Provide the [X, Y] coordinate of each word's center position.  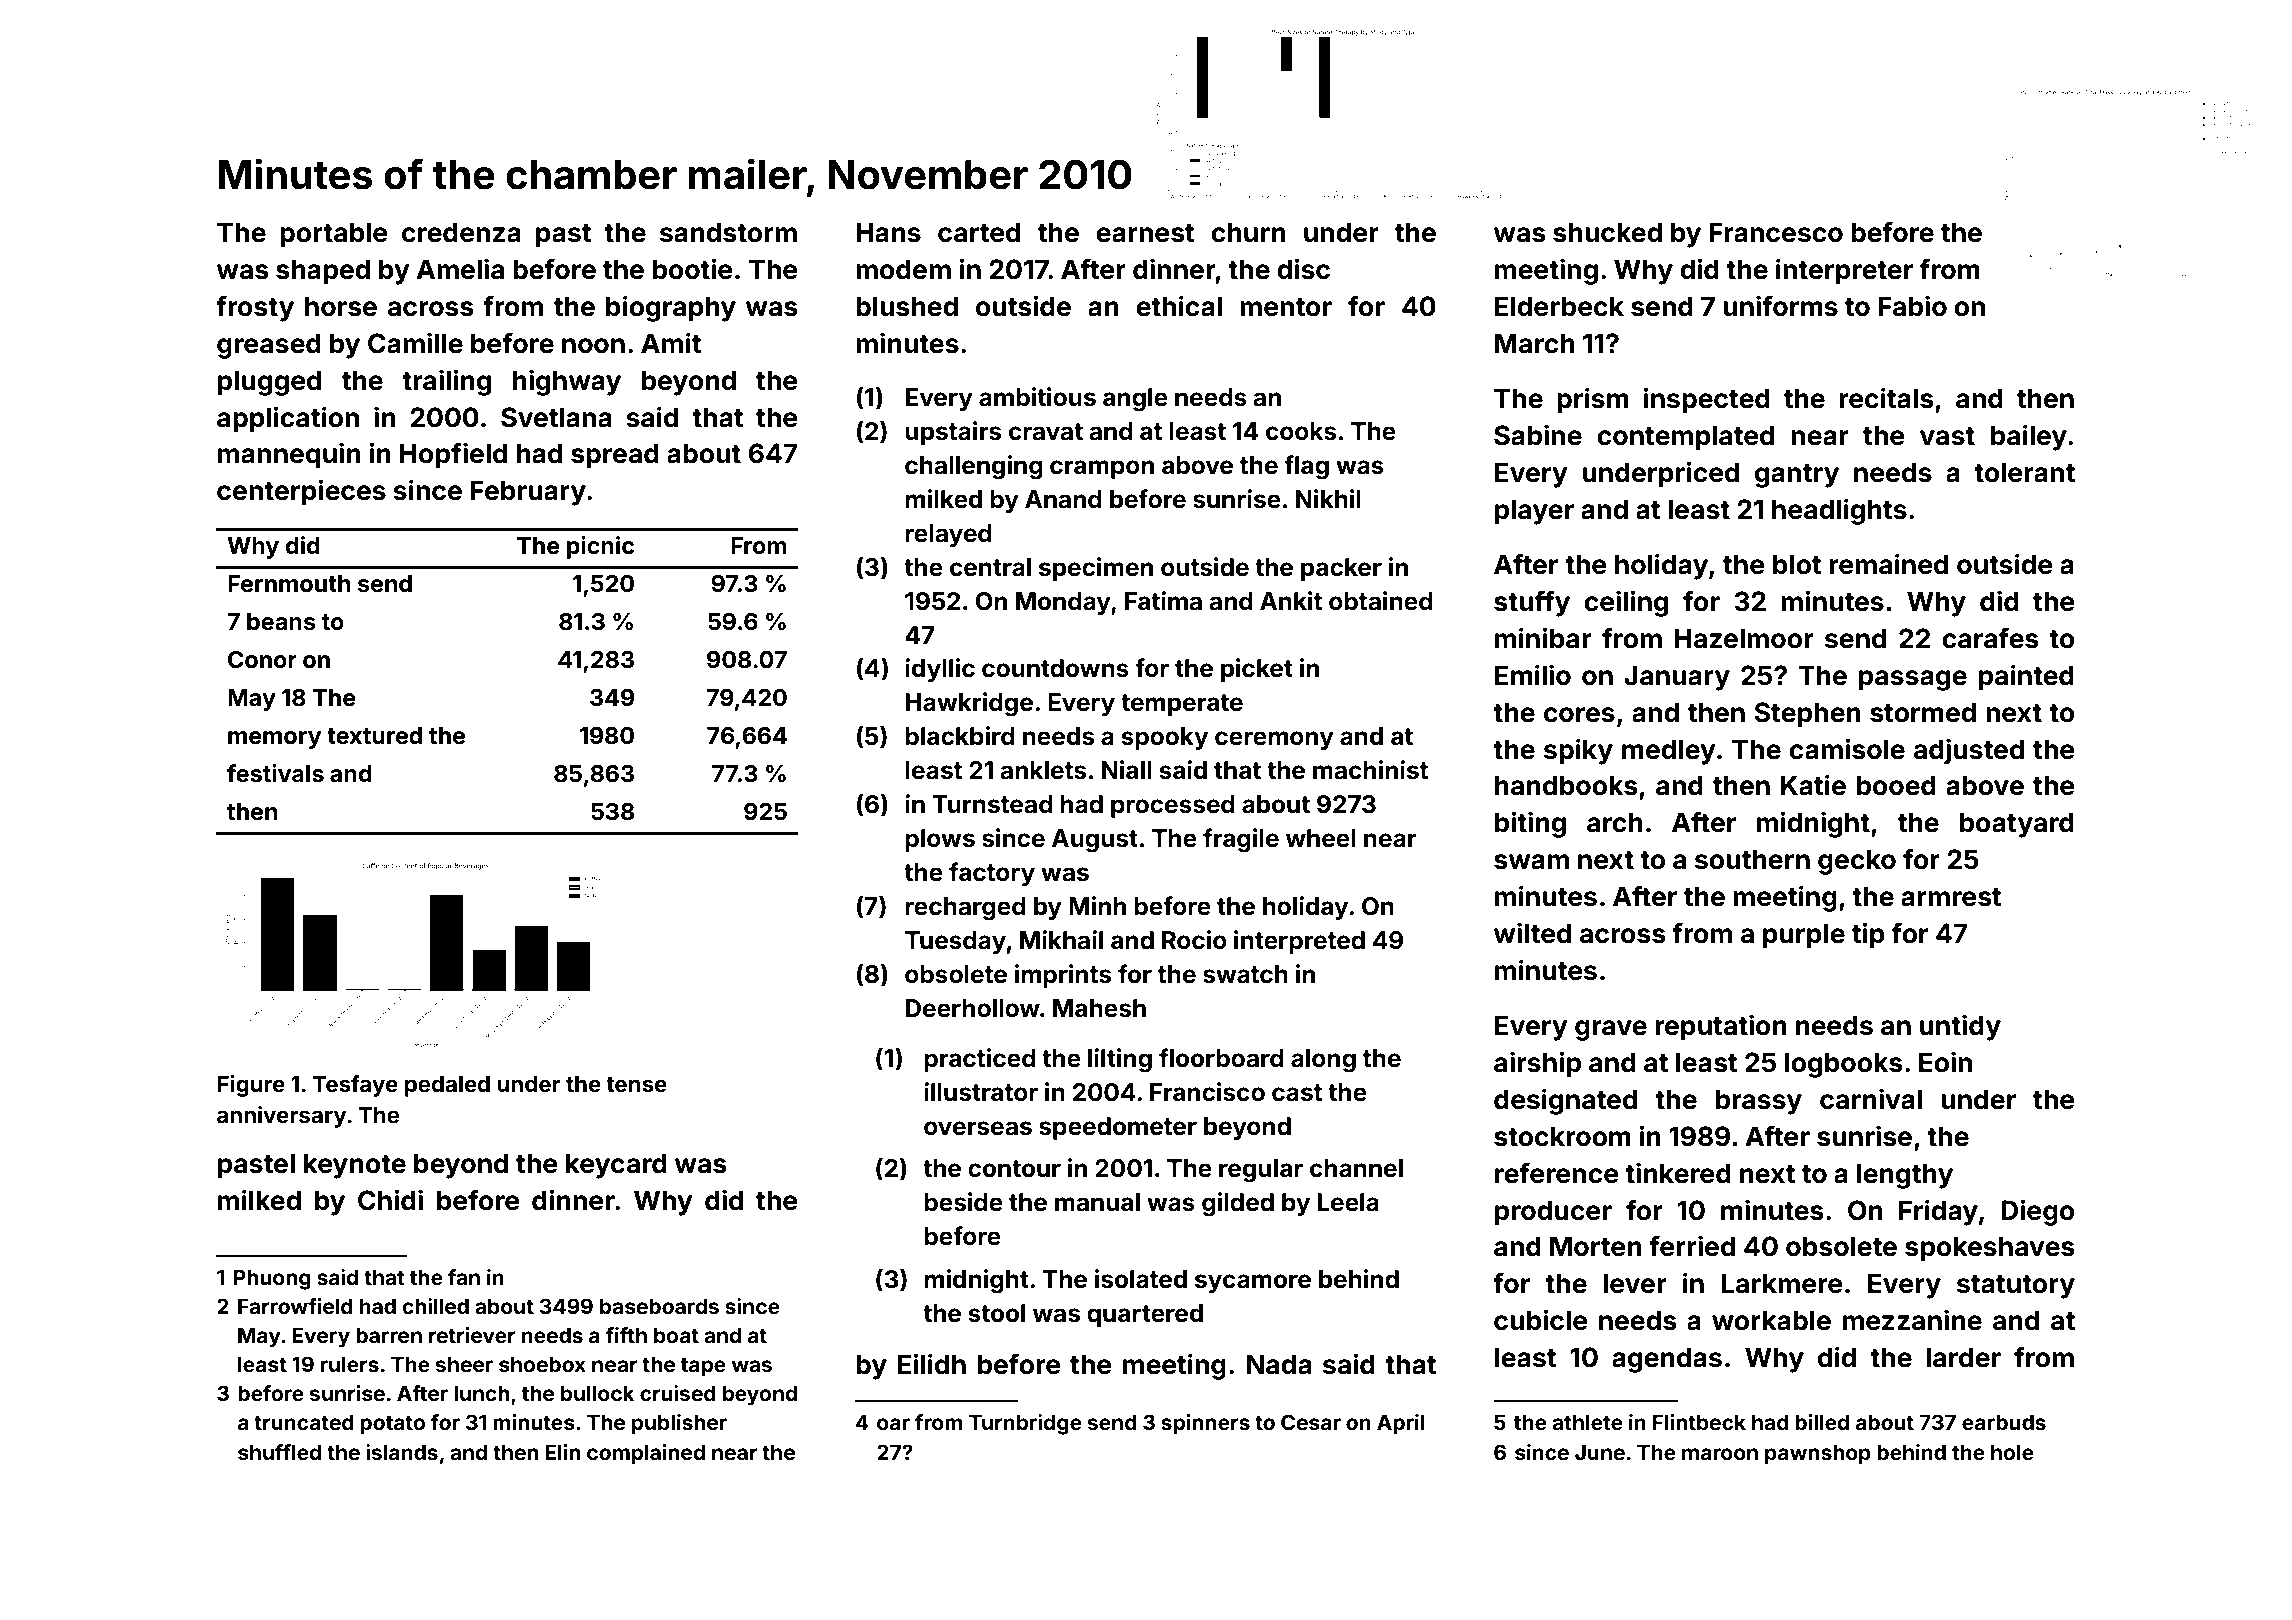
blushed [907, 306]
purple [1804, 936]
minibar [1543, 638]
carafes [1990, 638]
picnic [600, 547]
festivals [275, 773]
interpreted [1299, 942]
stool [996, 1313]
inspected [1706, 400]
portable [333, 235]
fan [464, 1277]
